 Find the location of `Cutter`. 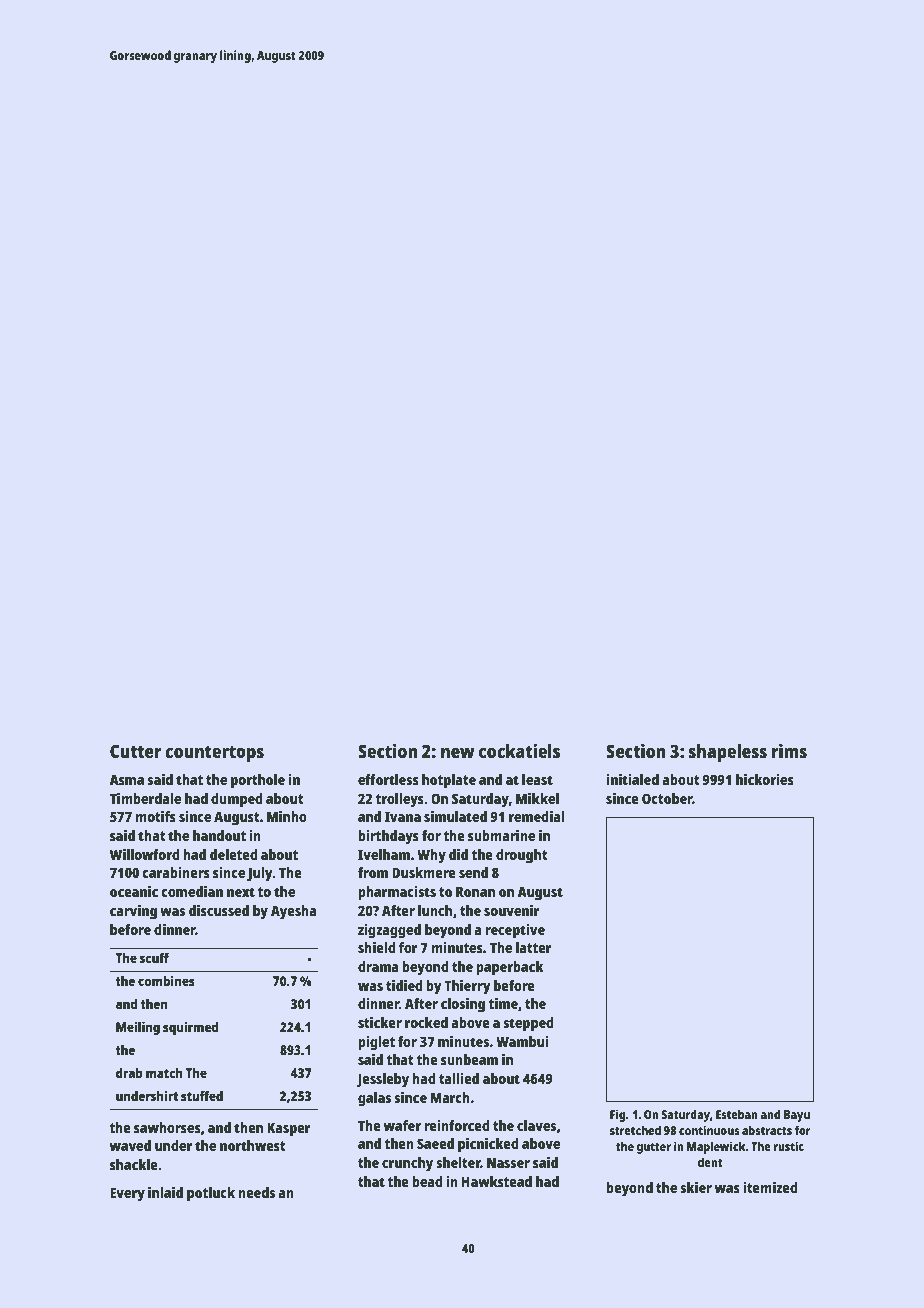

Cutter is located at coordinates (135, 751).
